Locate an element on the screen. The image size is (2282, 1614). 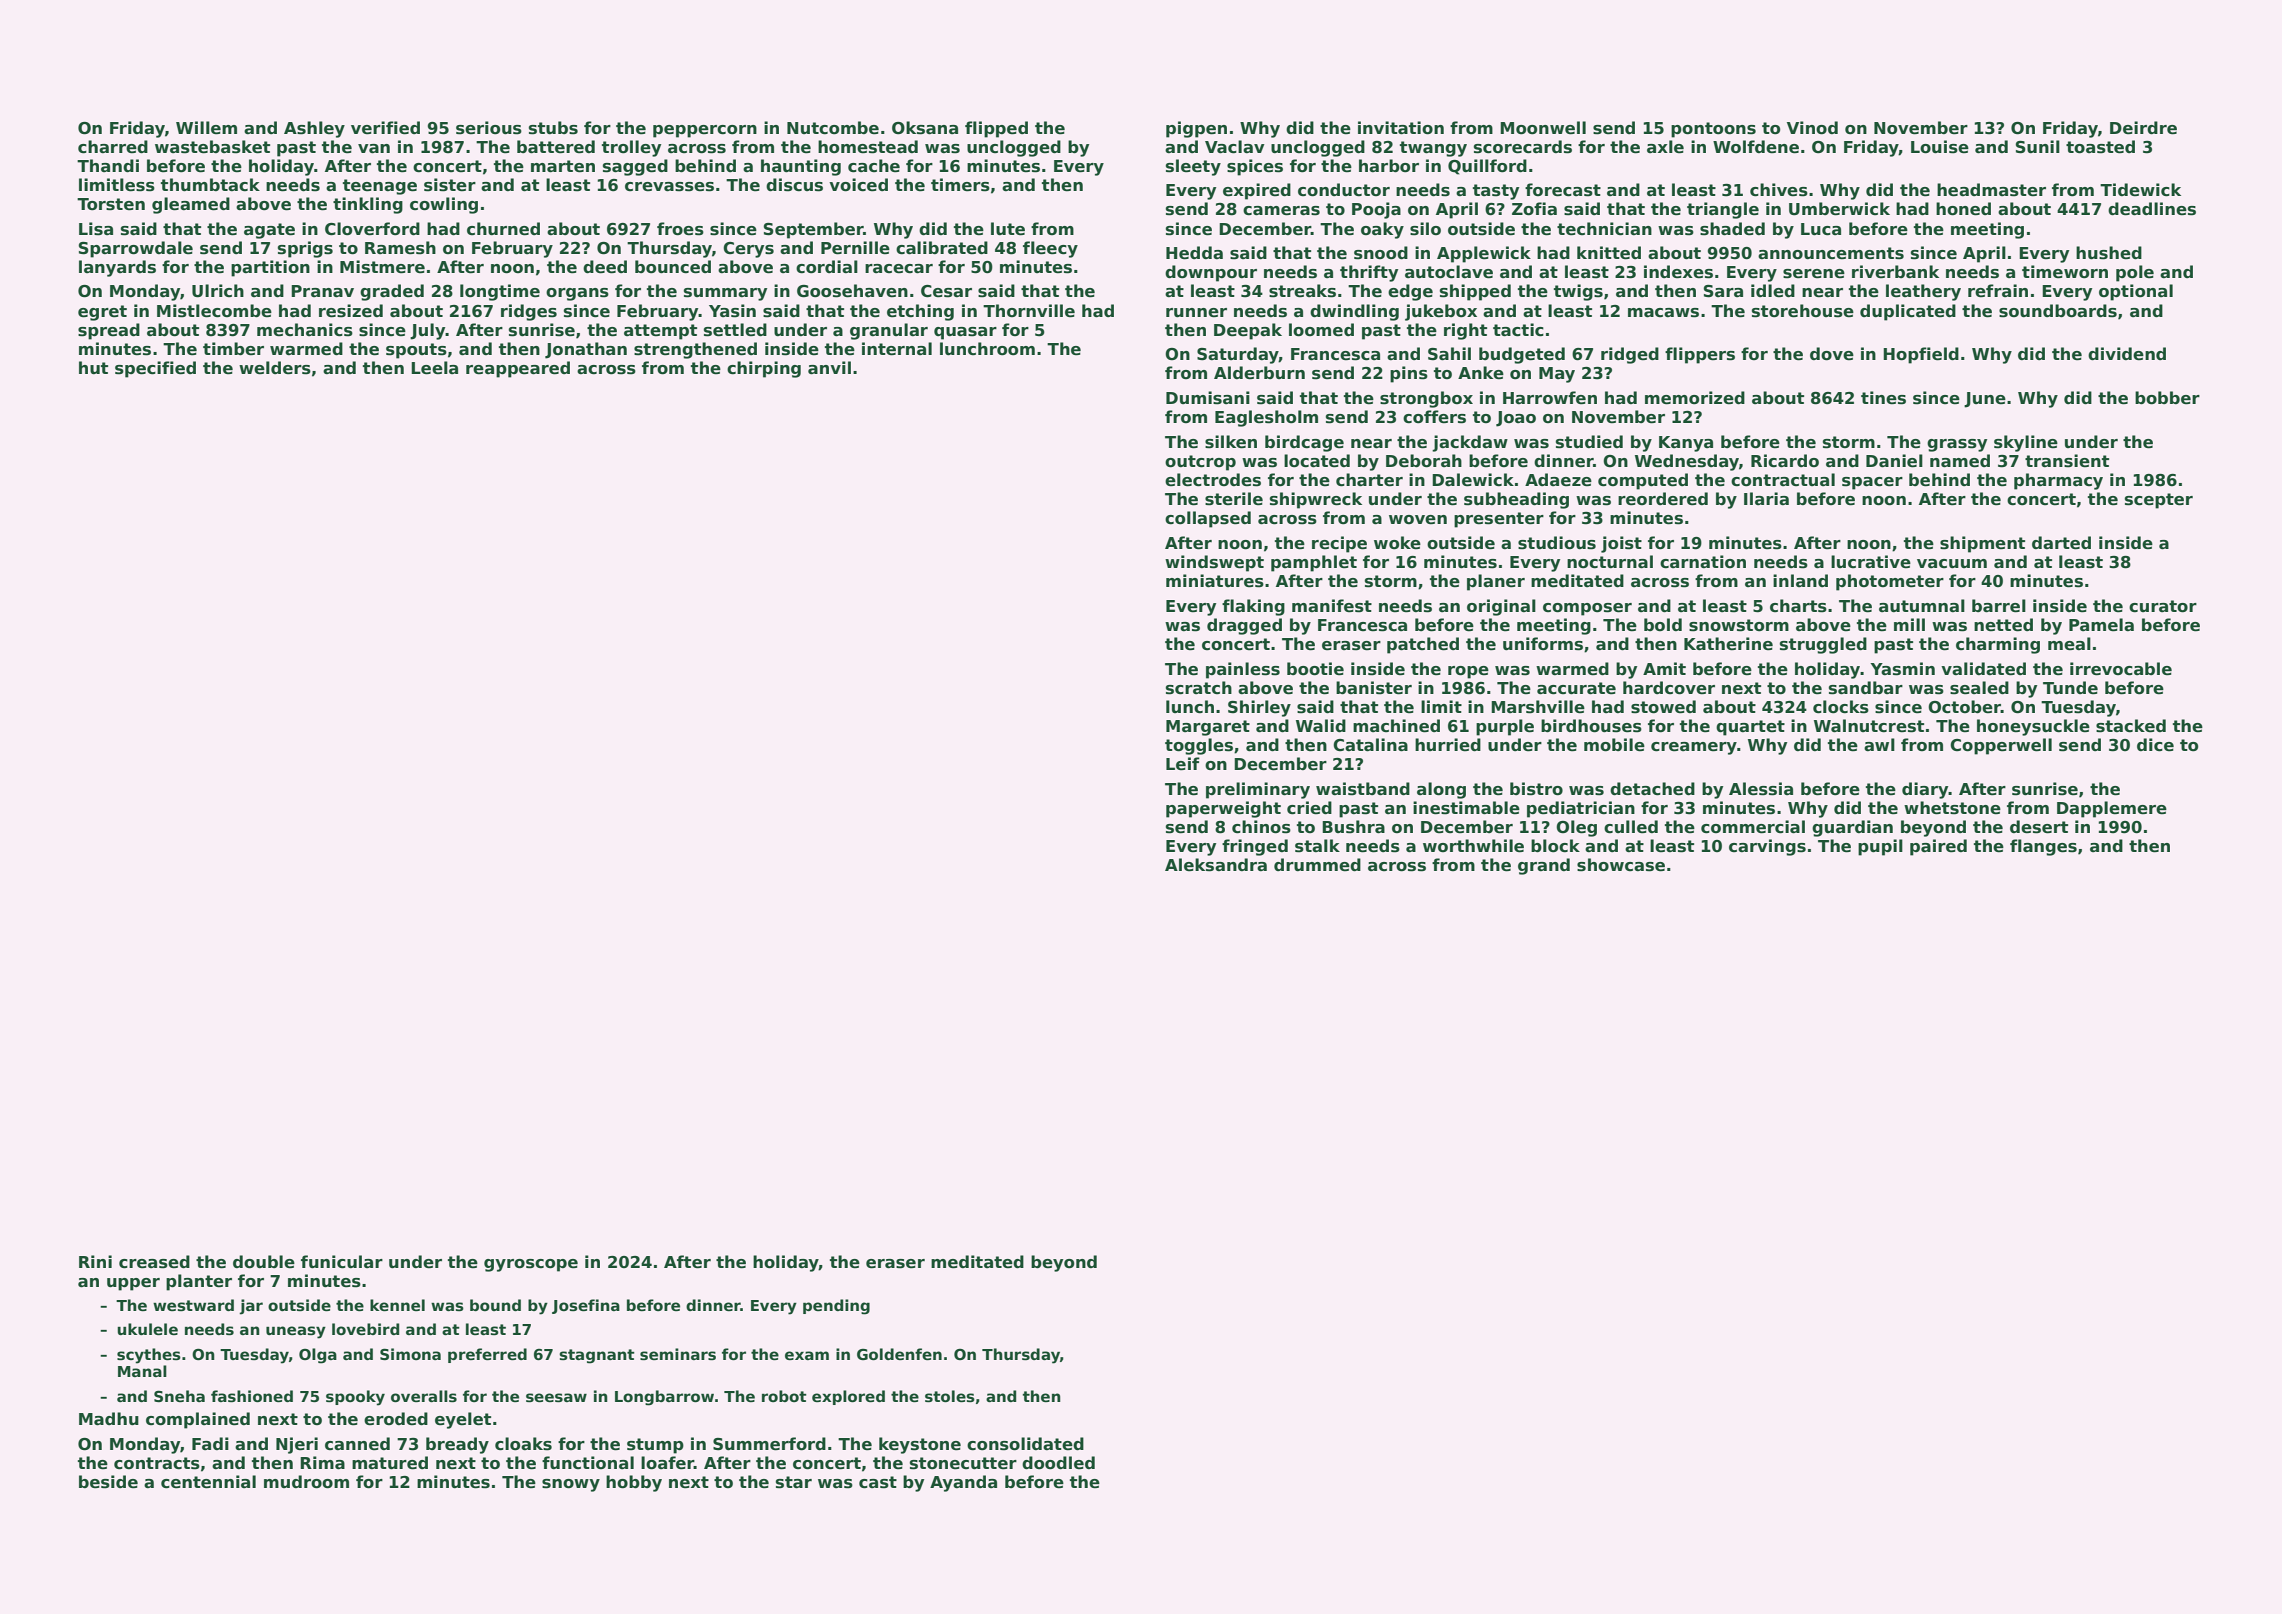
Aleksandra is located at coordinates (1216, 865).
